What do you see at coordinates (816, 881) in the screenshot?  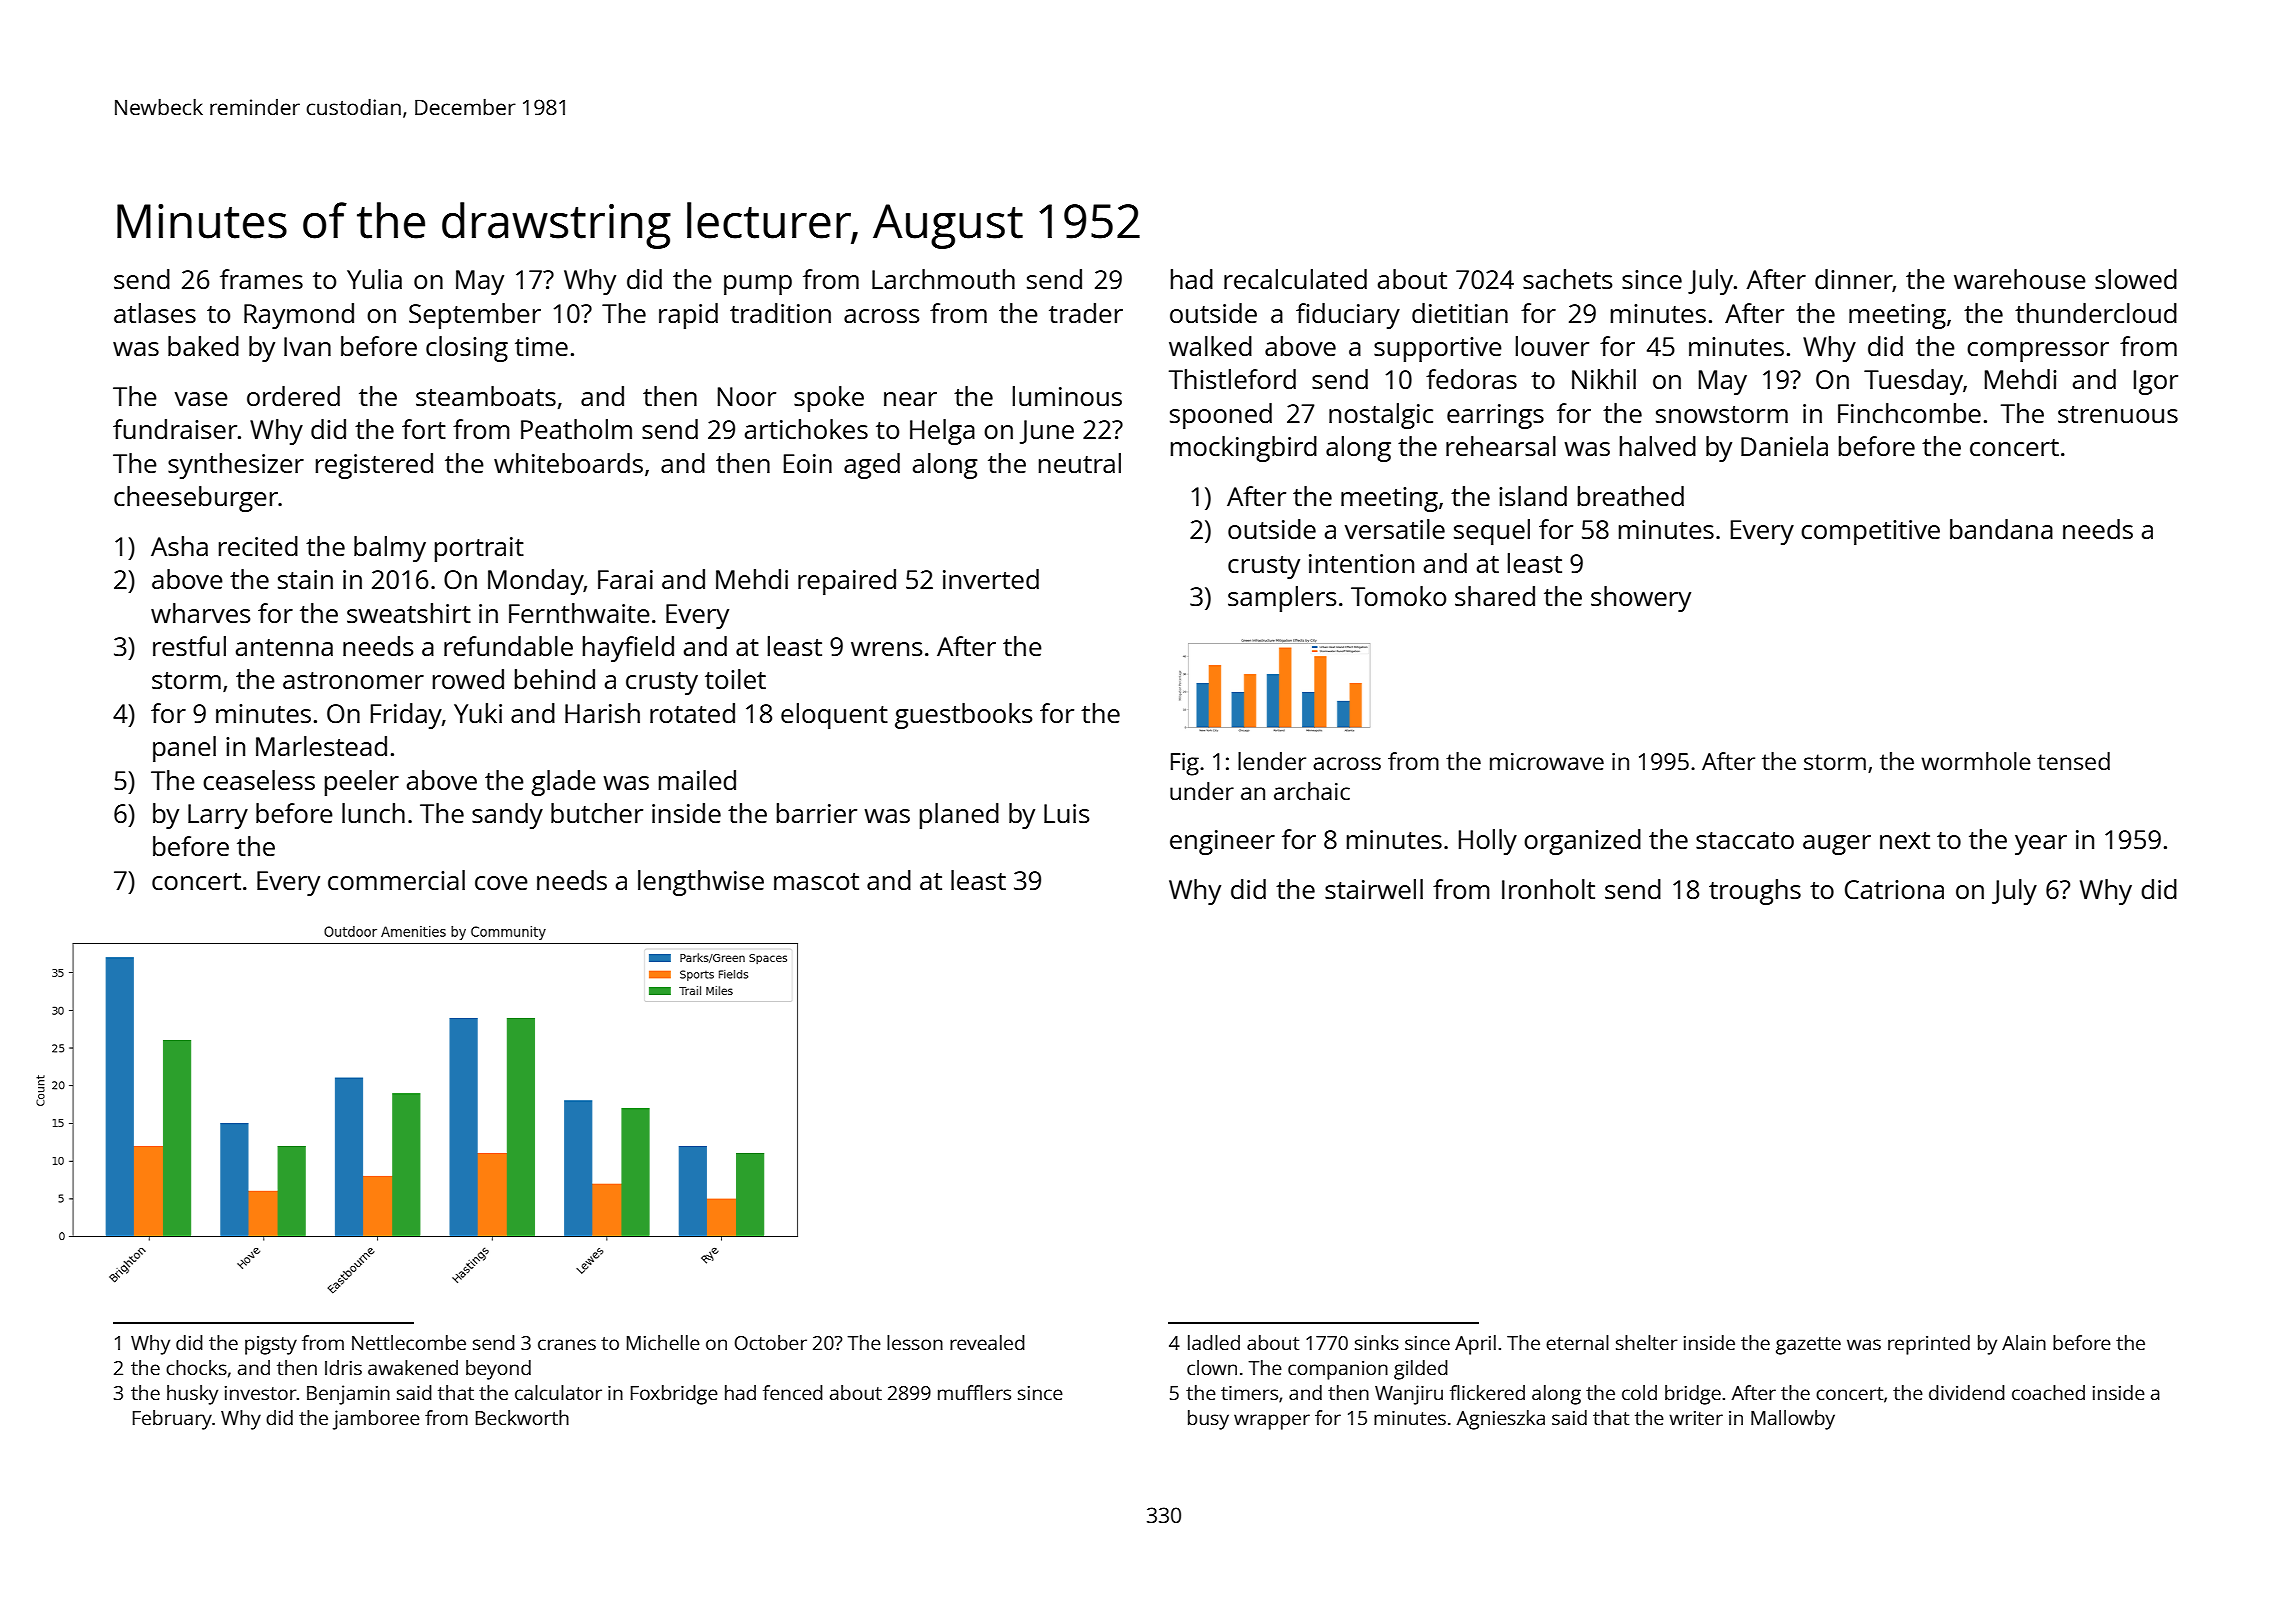 I see `mascot` at bounding box center [816, 881].
